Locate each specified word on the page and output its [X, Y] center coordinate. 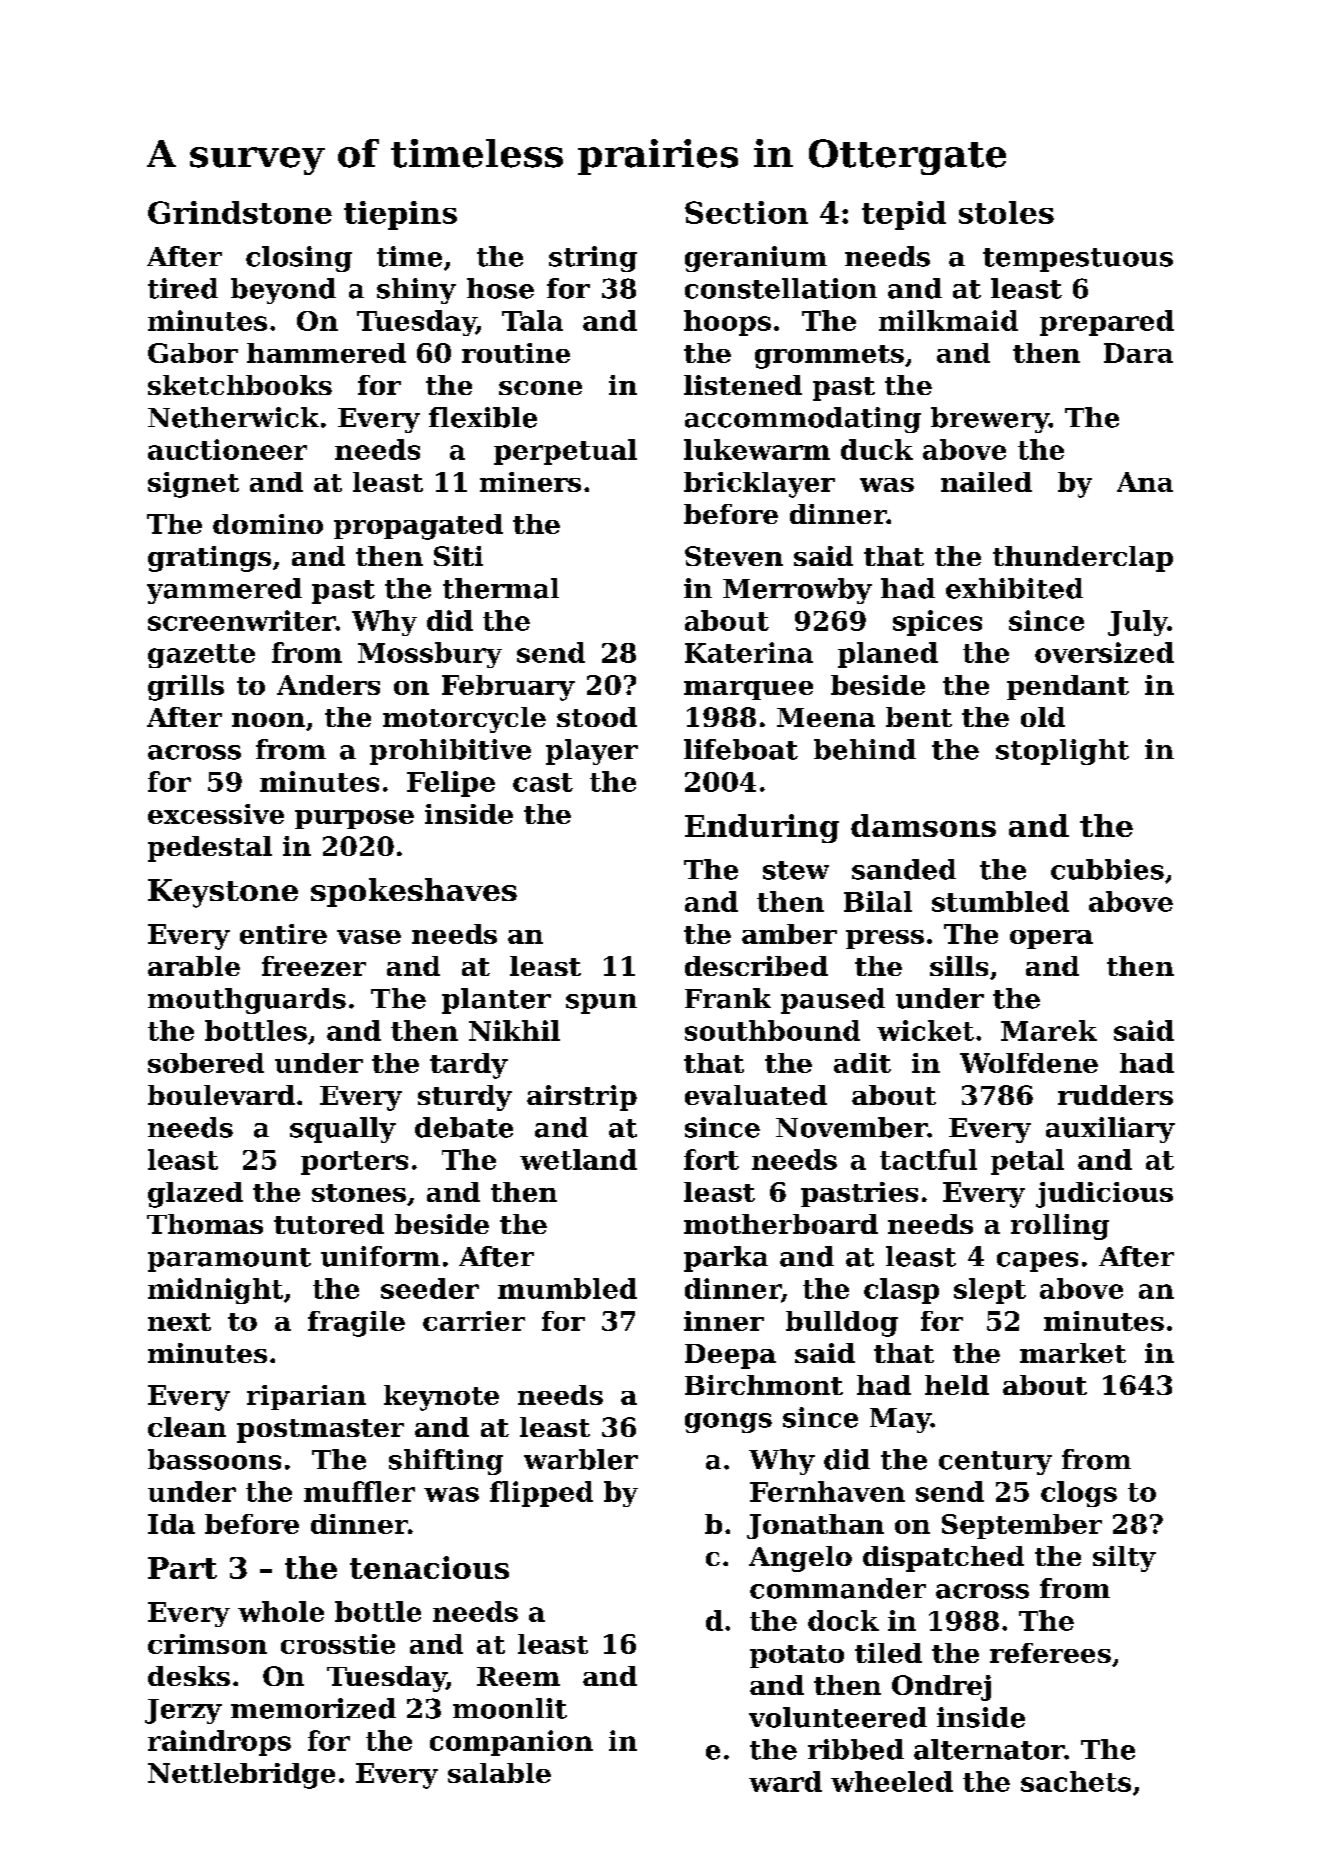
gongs [728, 1423]
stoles [1006, 212]
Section [746, 212]
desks [189, 1676]
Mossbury [430, 655]
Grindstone [240, 212]
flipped [541, 1494]
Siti [458, 556]
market [1073, 1353]
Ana [1145, 482]
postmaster [320, 1431]
